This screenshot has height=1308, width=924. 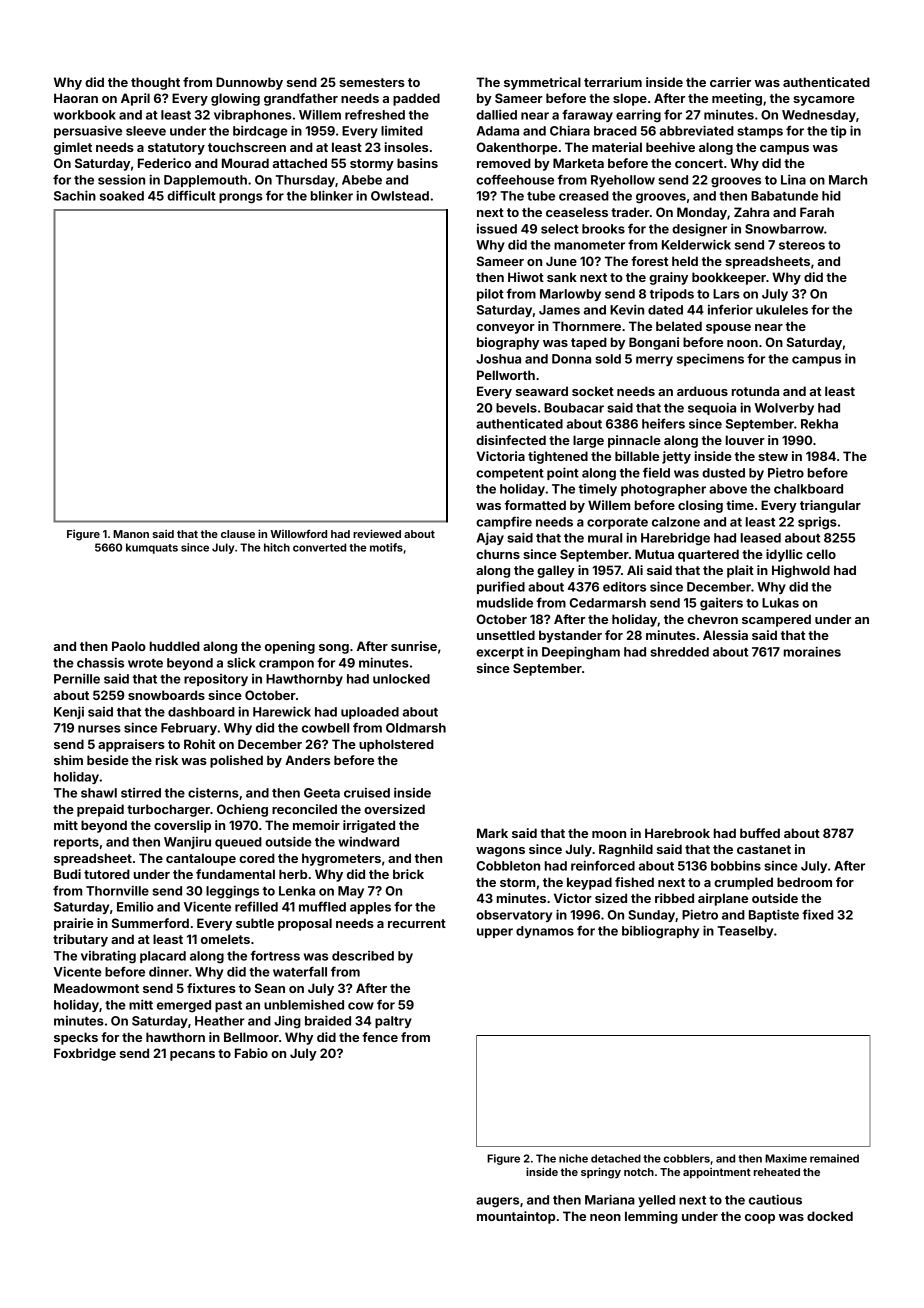 I want to click on shim, so click(x=68, y=760).
